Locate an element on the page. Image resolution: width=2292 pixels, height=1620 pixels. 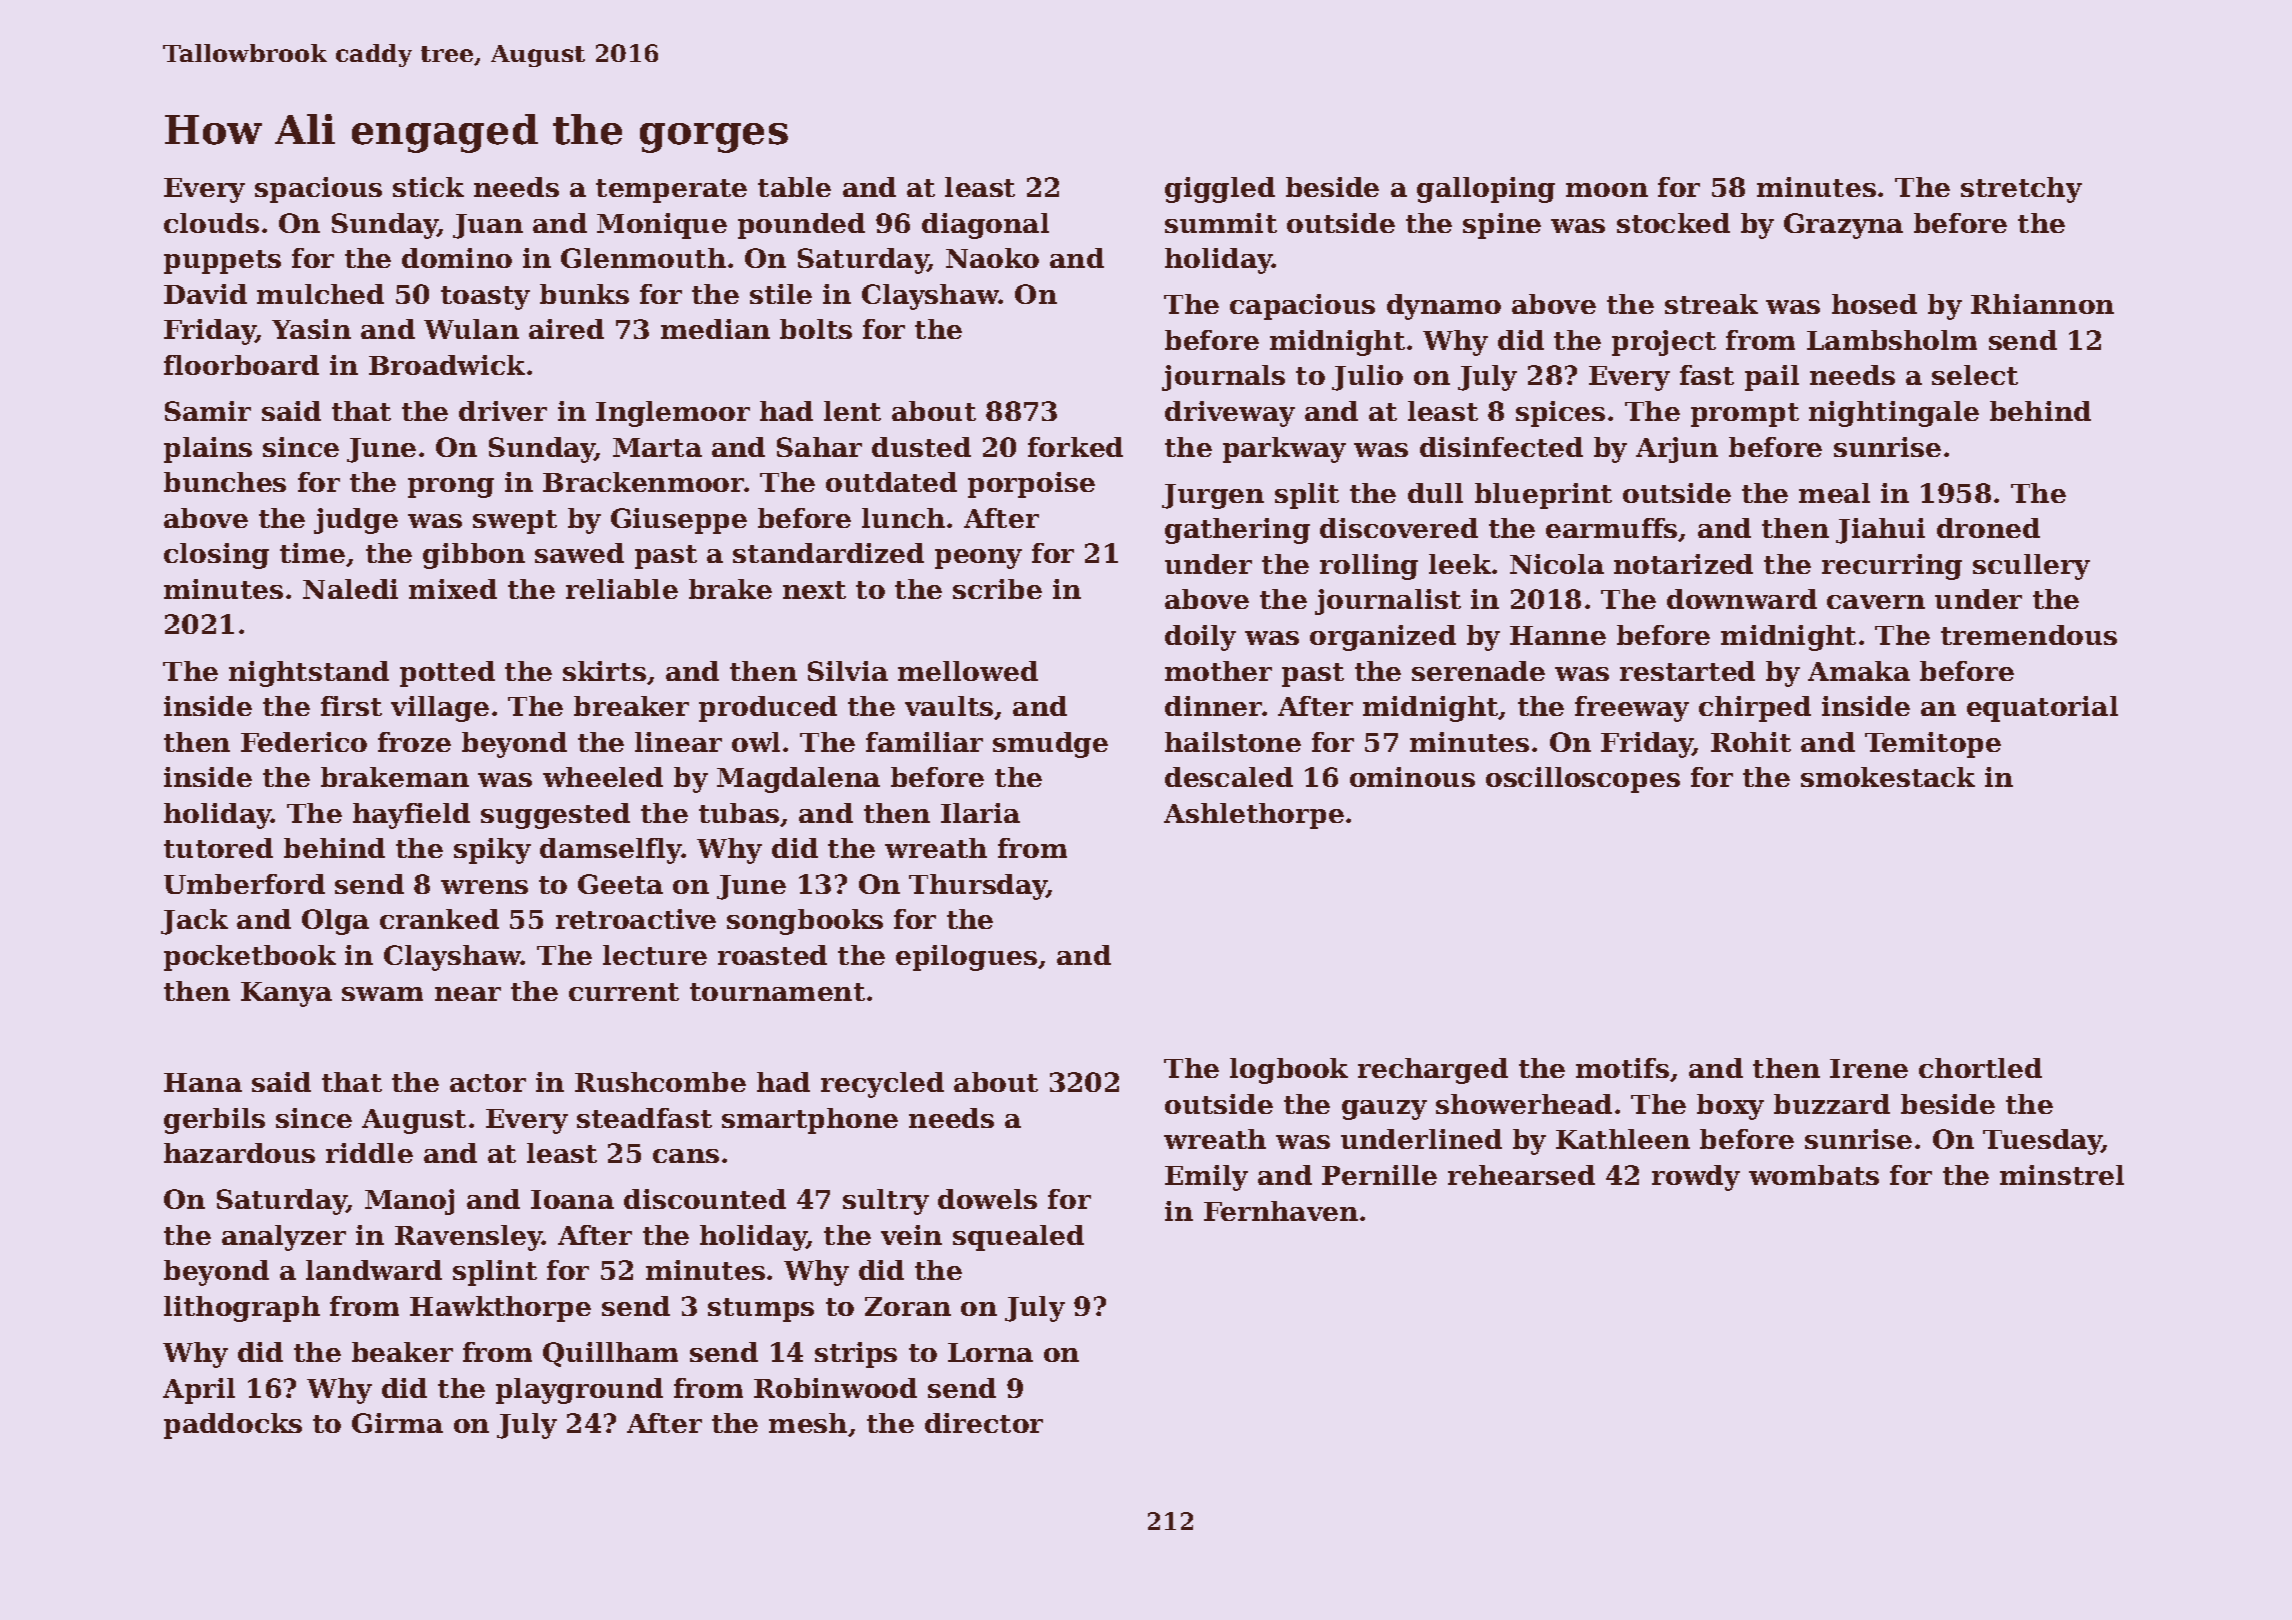
Irene is located at coordinates (1869, 1068).
